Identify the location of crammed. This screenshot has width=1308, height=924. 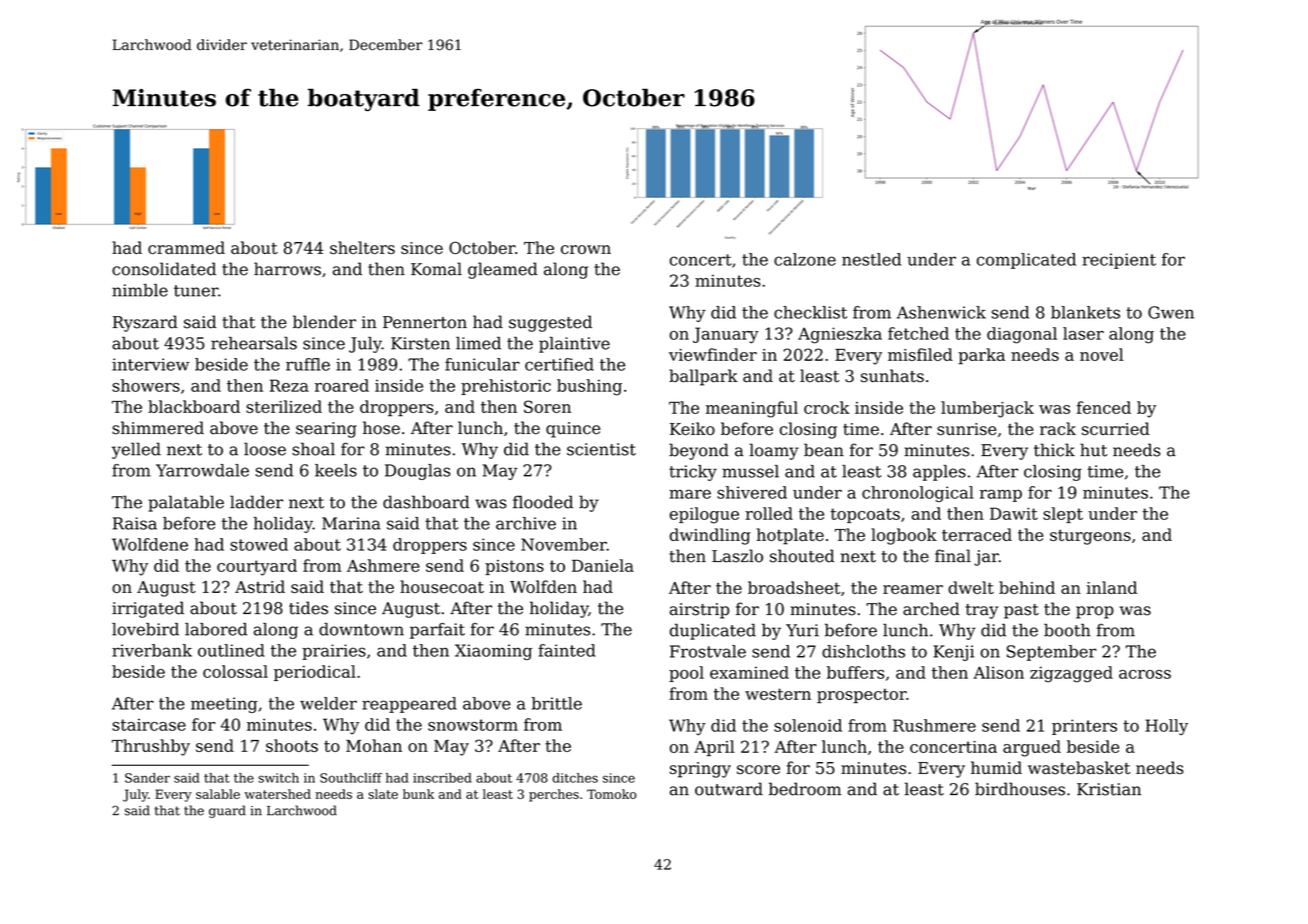
(186, 247).
